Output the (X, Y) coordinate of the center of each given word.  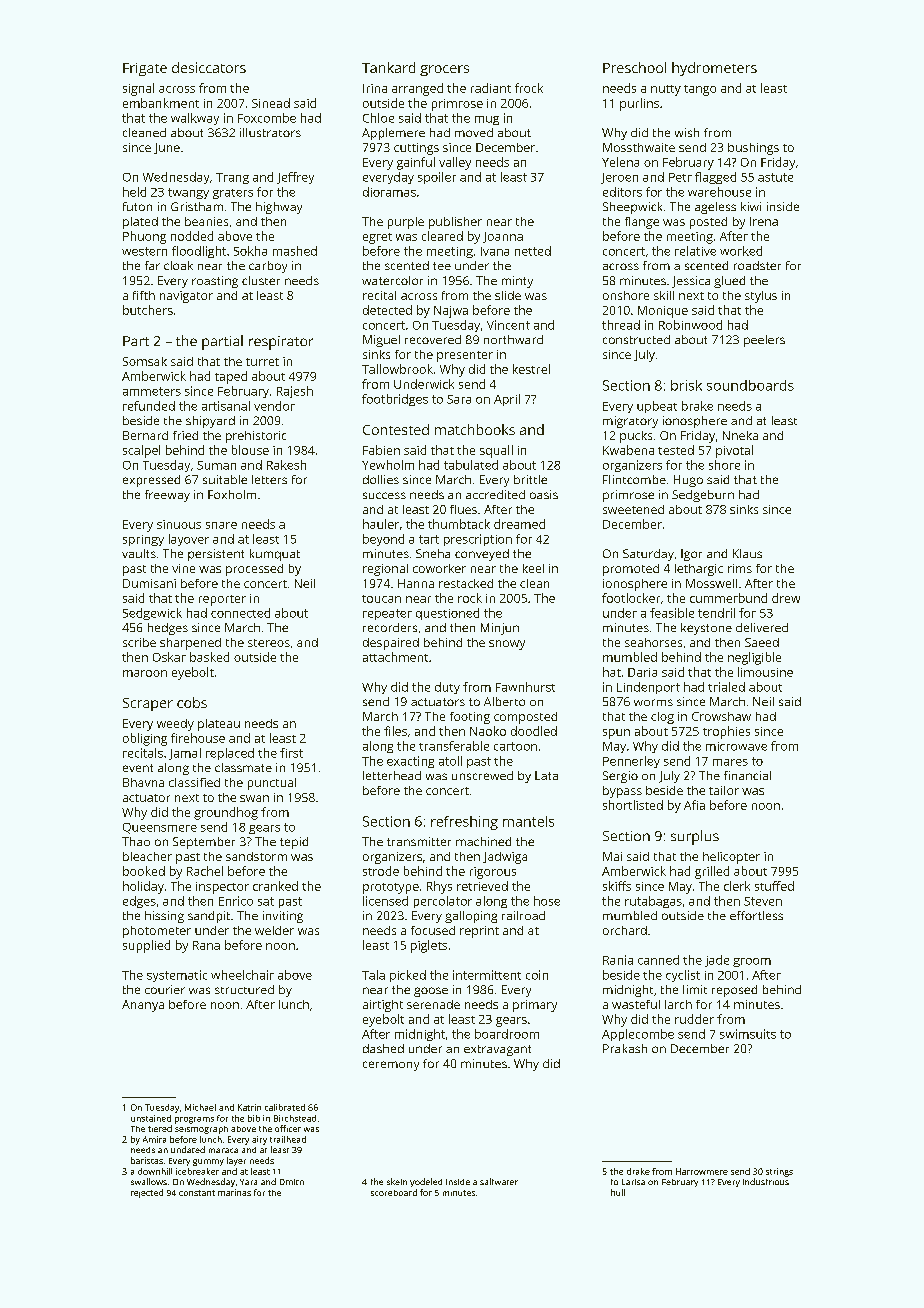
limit (695, 989)
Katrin (249, 1107)
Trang (232, 178)
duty (447, 688)
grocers (444, 70)
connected (240, 613)
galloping (471, 917)
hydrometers (714, 69)
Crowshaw (721, 716)
